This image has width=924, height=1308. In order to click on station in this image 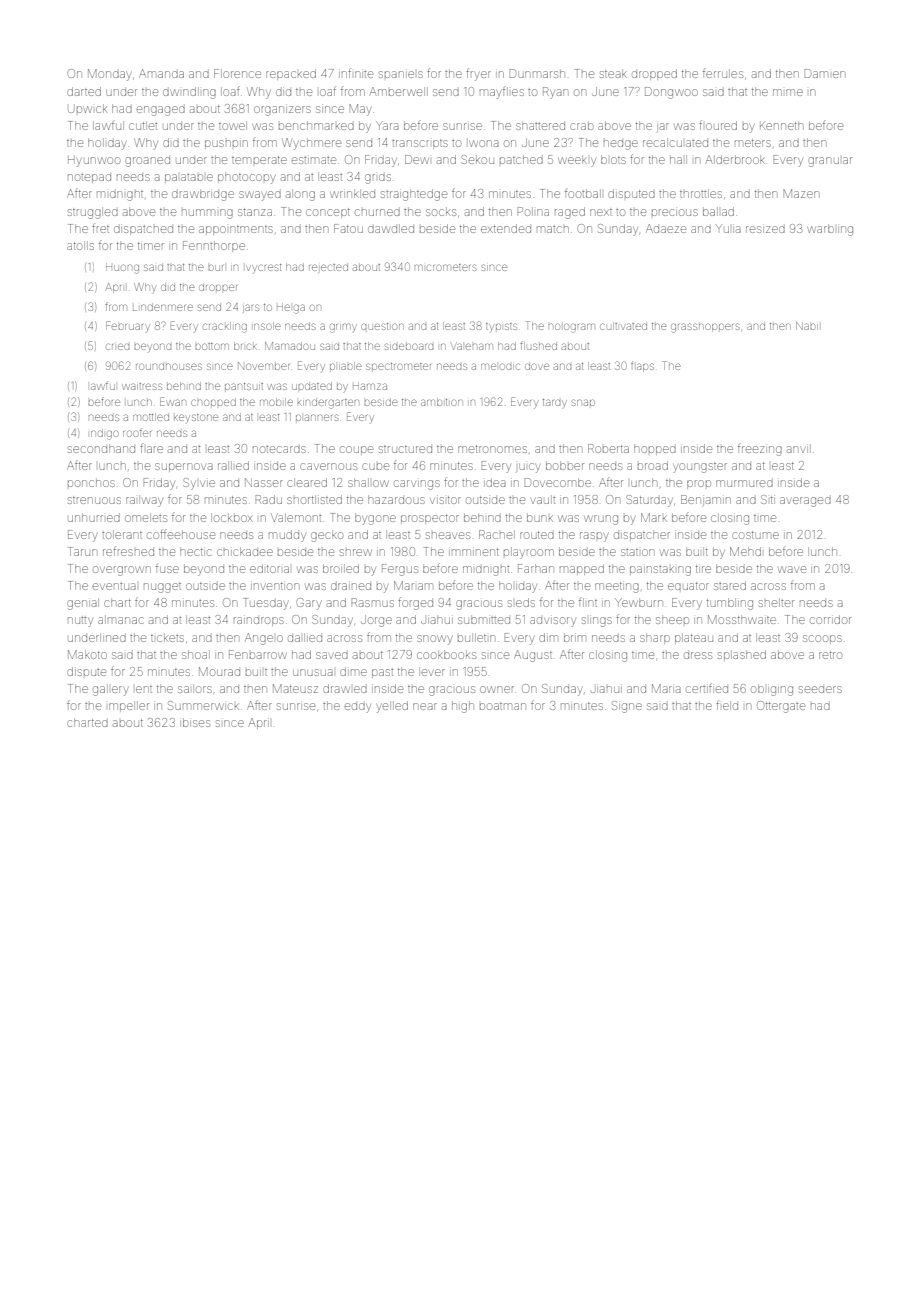, I will do `click(637, 552)`.
